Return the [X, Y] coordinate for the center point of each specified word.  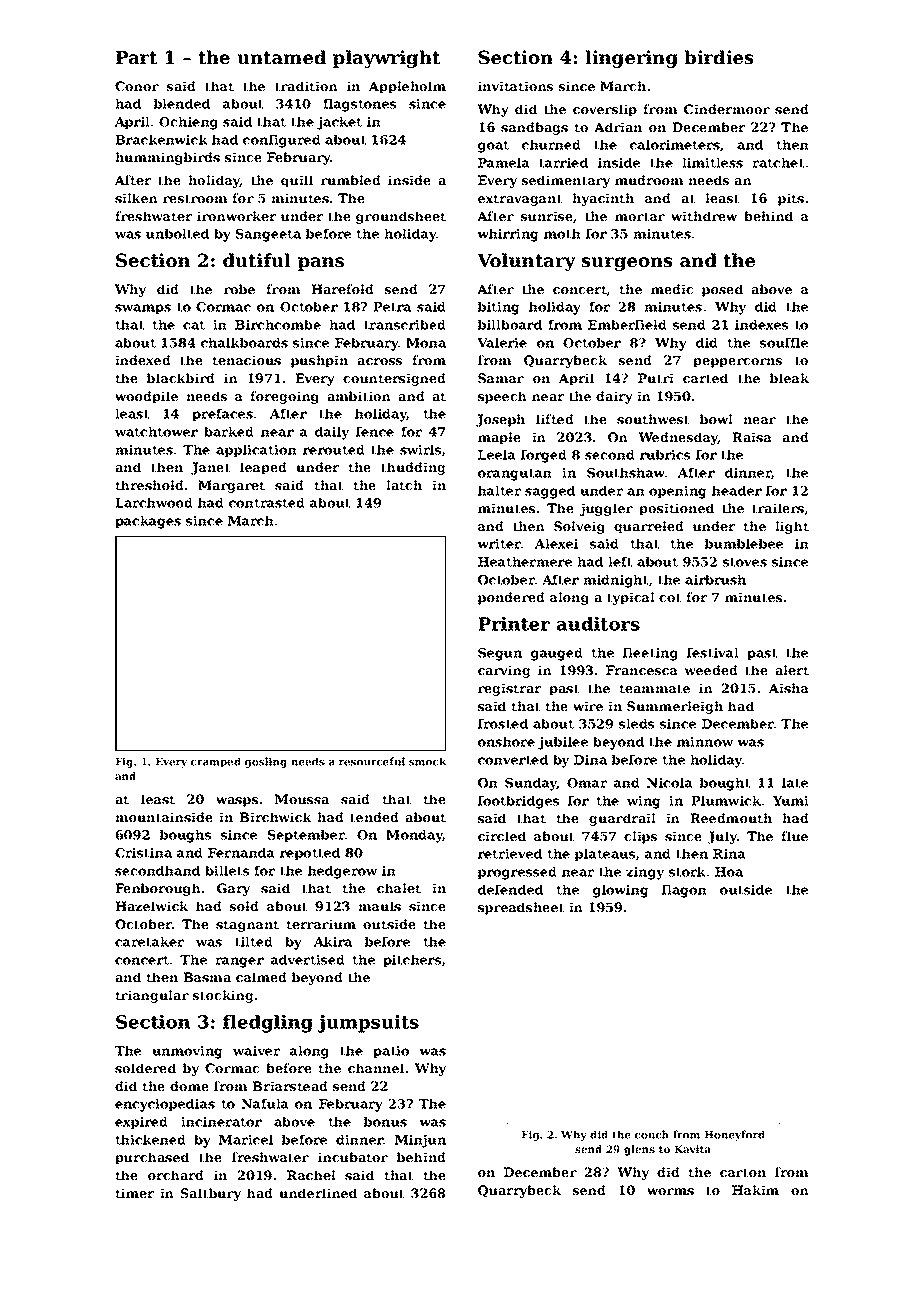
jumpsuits [368, 1024]
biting [498, 308]
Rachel [311, 1175]
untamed [281, 57]
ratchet [778, 163]
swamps [143, 309]
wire [588, 706]
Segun [500, 654]
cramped [216, 762]
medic [672, 289]
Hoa [729, 872]
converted [513, 760]
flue [794, 836]
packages [148, 522]
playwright [386, 59]
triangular [152, 996]
